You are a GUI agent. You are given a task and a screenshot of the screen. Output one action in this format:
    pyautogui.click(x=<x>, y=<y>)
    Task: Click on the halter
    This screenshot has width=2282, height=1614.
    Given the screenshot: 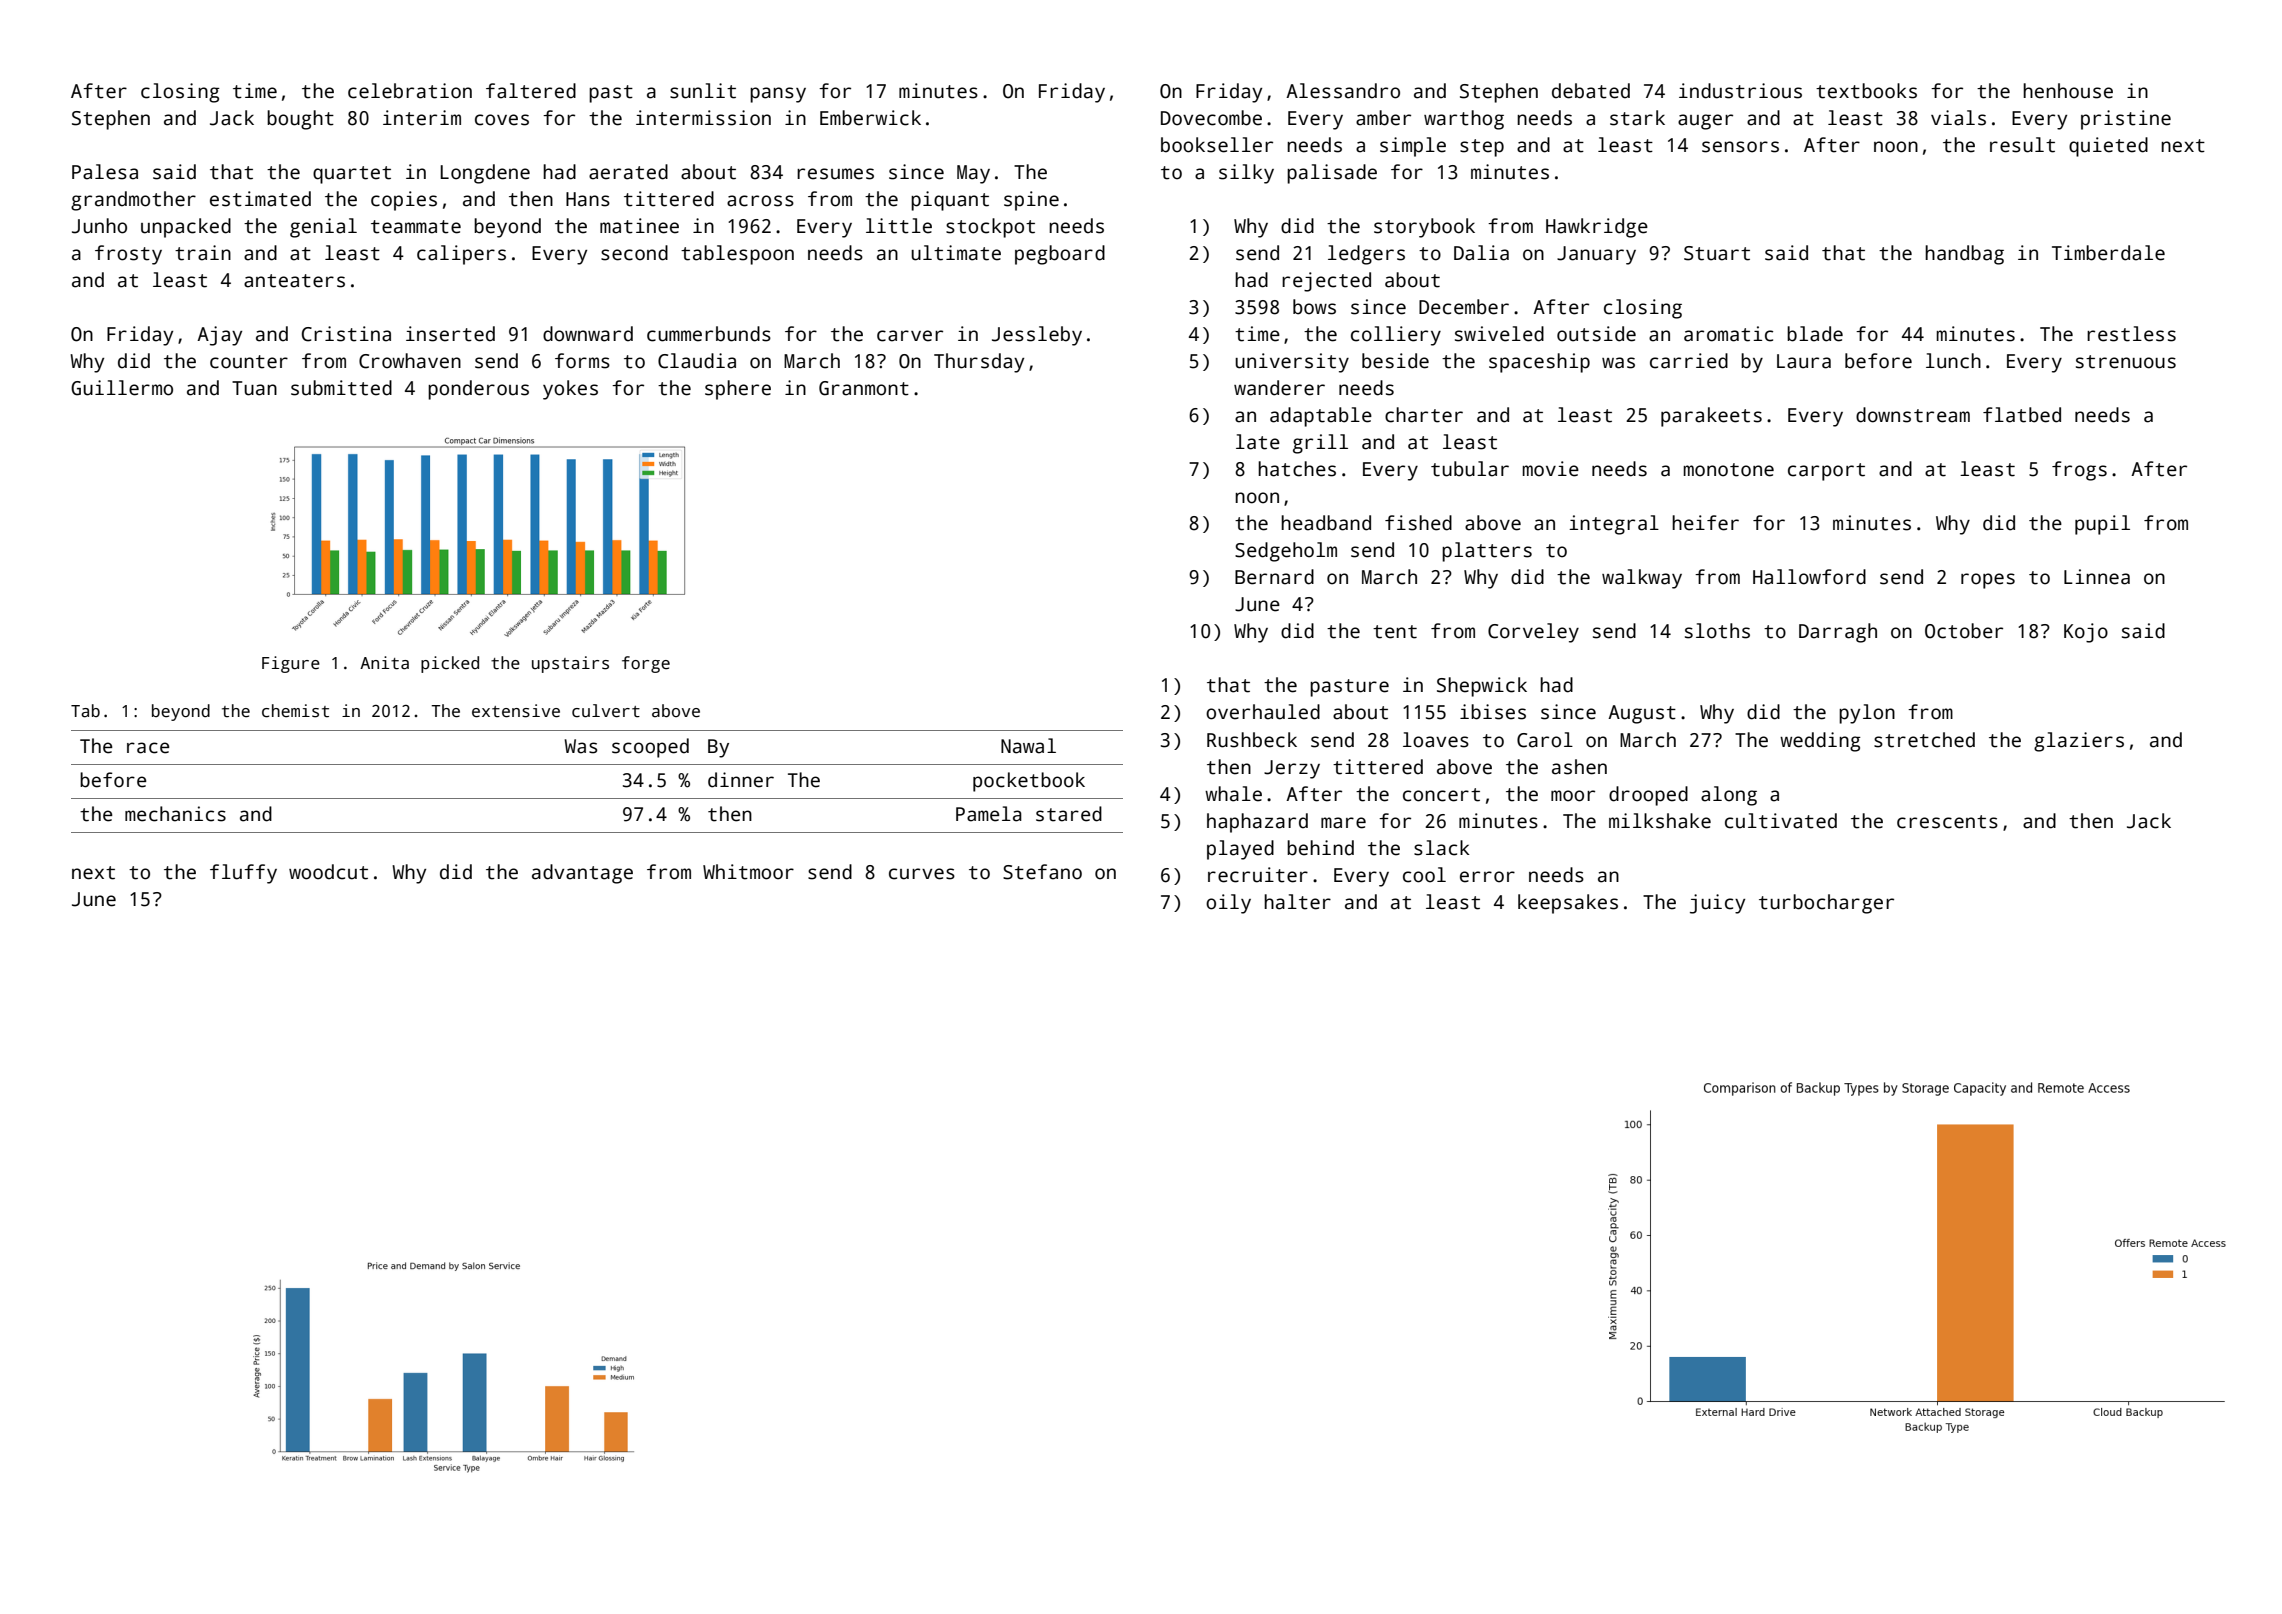 What is the action you would take?
    pyautogui.click(x=1297, y=902)
